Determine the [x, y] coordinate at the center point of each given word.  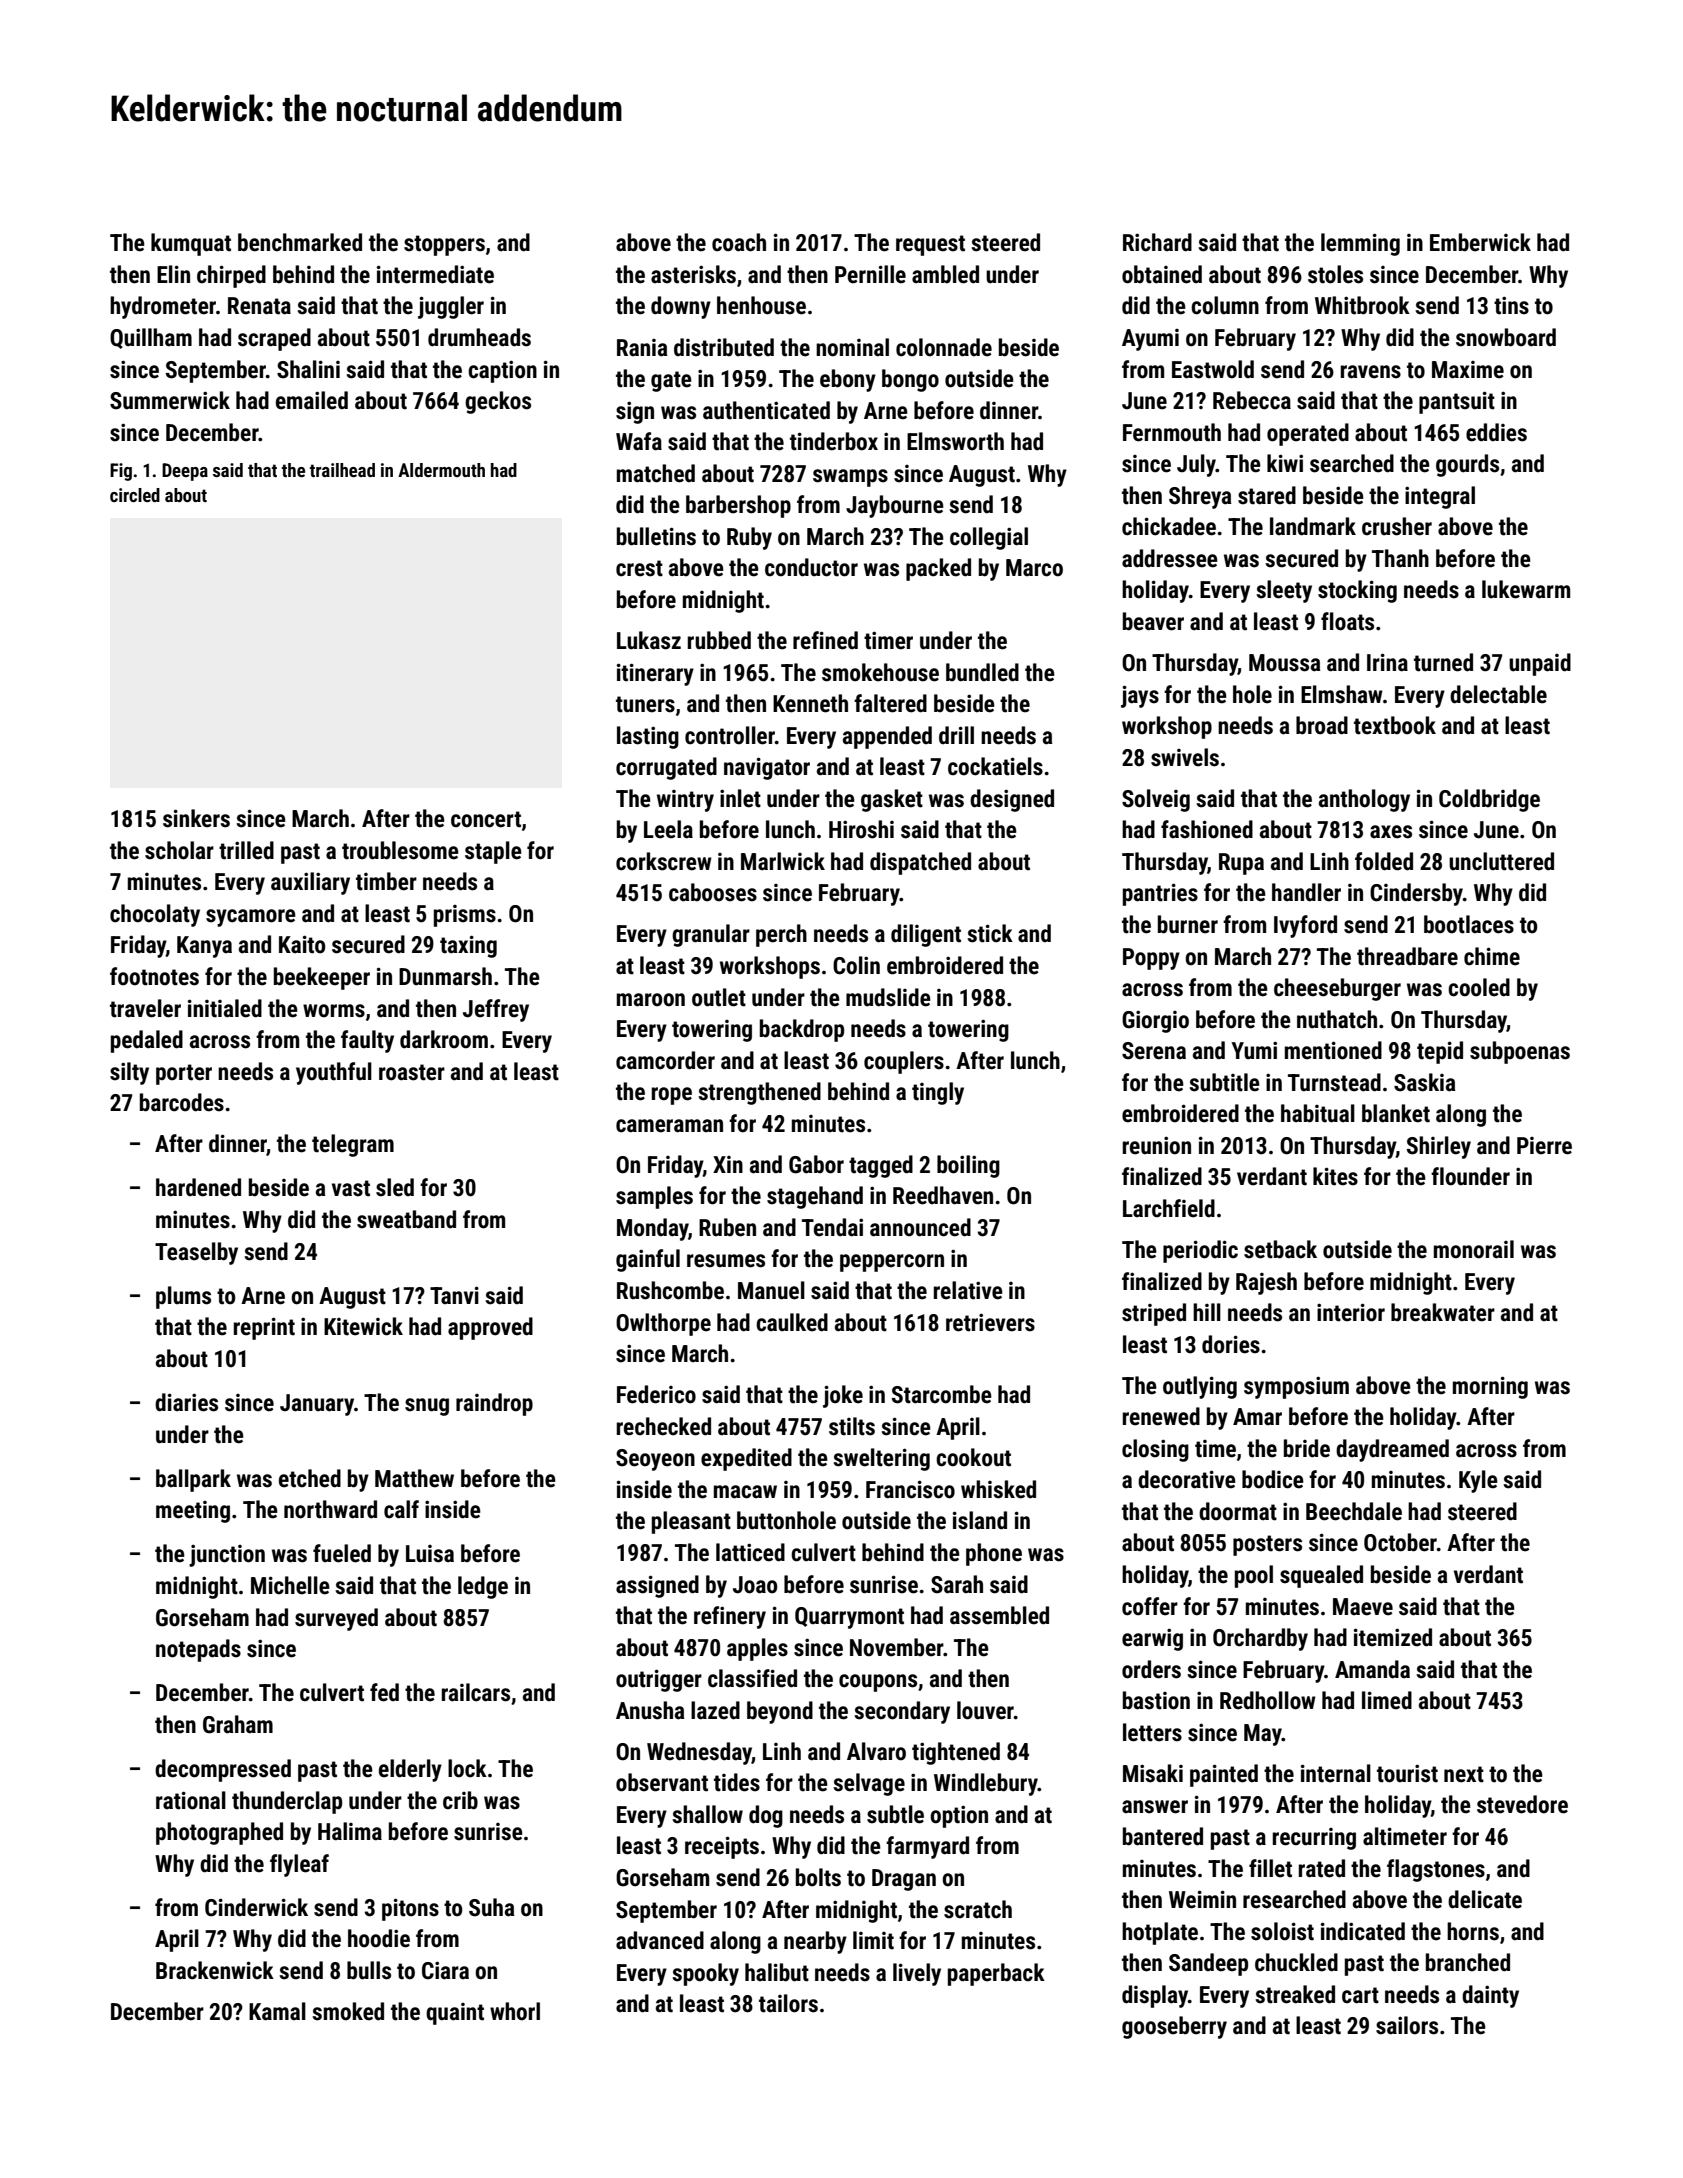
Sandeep [1208, 1964]
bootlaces [1469, 924]
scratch [978, 1909]
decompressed [223, 1770]
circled [135, 495]
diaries [186, 1402]
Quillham [151, 338]
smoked [348, 2011]
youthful [334, 1073]
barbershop [738, 506]
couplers [904, 1062]
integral [1440, 497]
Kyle [1478, 1481]
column [1225, 305]
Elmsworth [955, 441]
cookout [973, 1457]
